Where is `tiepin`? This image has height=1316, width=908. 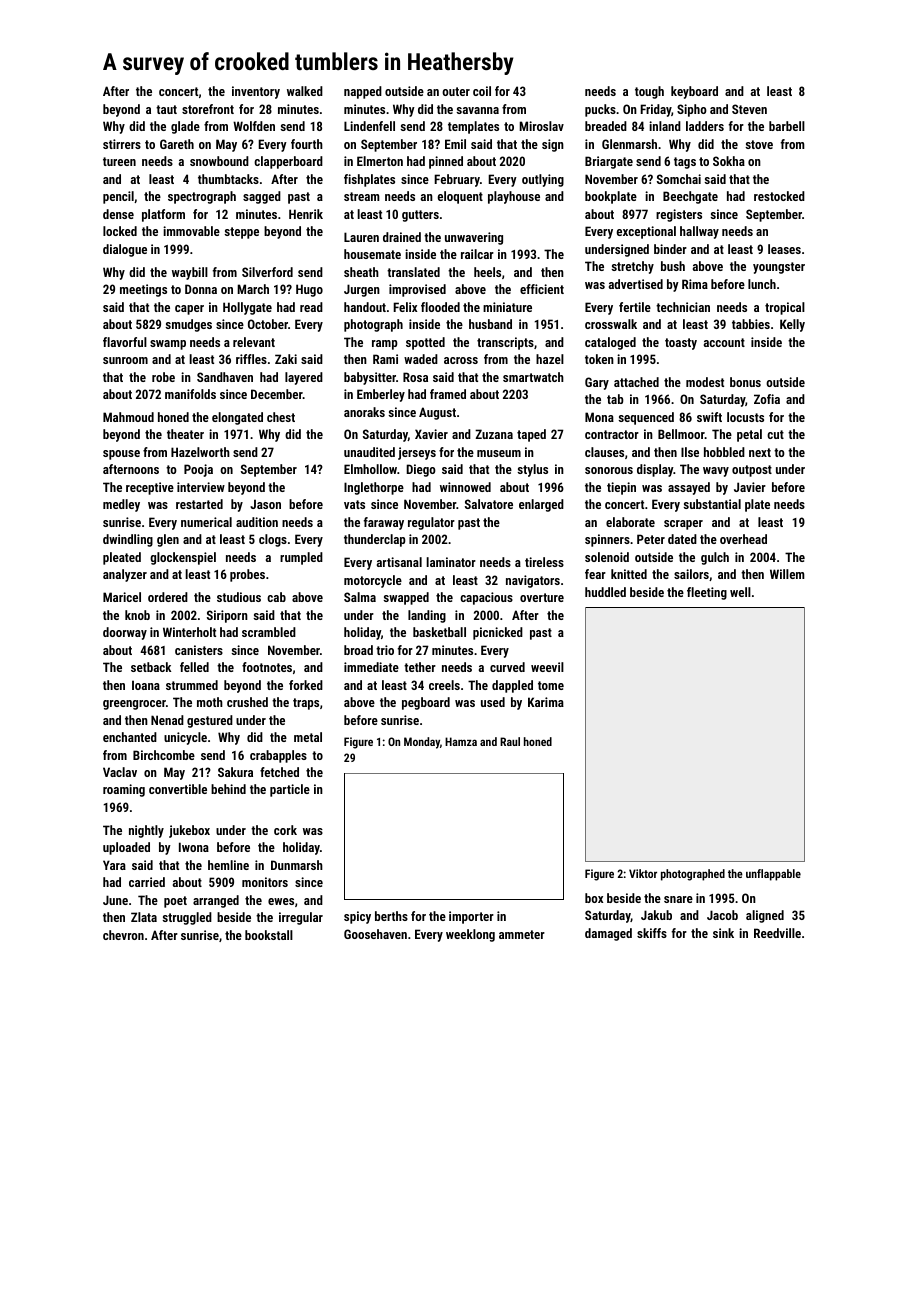
tiepin is located at coordinates (621, 488).
